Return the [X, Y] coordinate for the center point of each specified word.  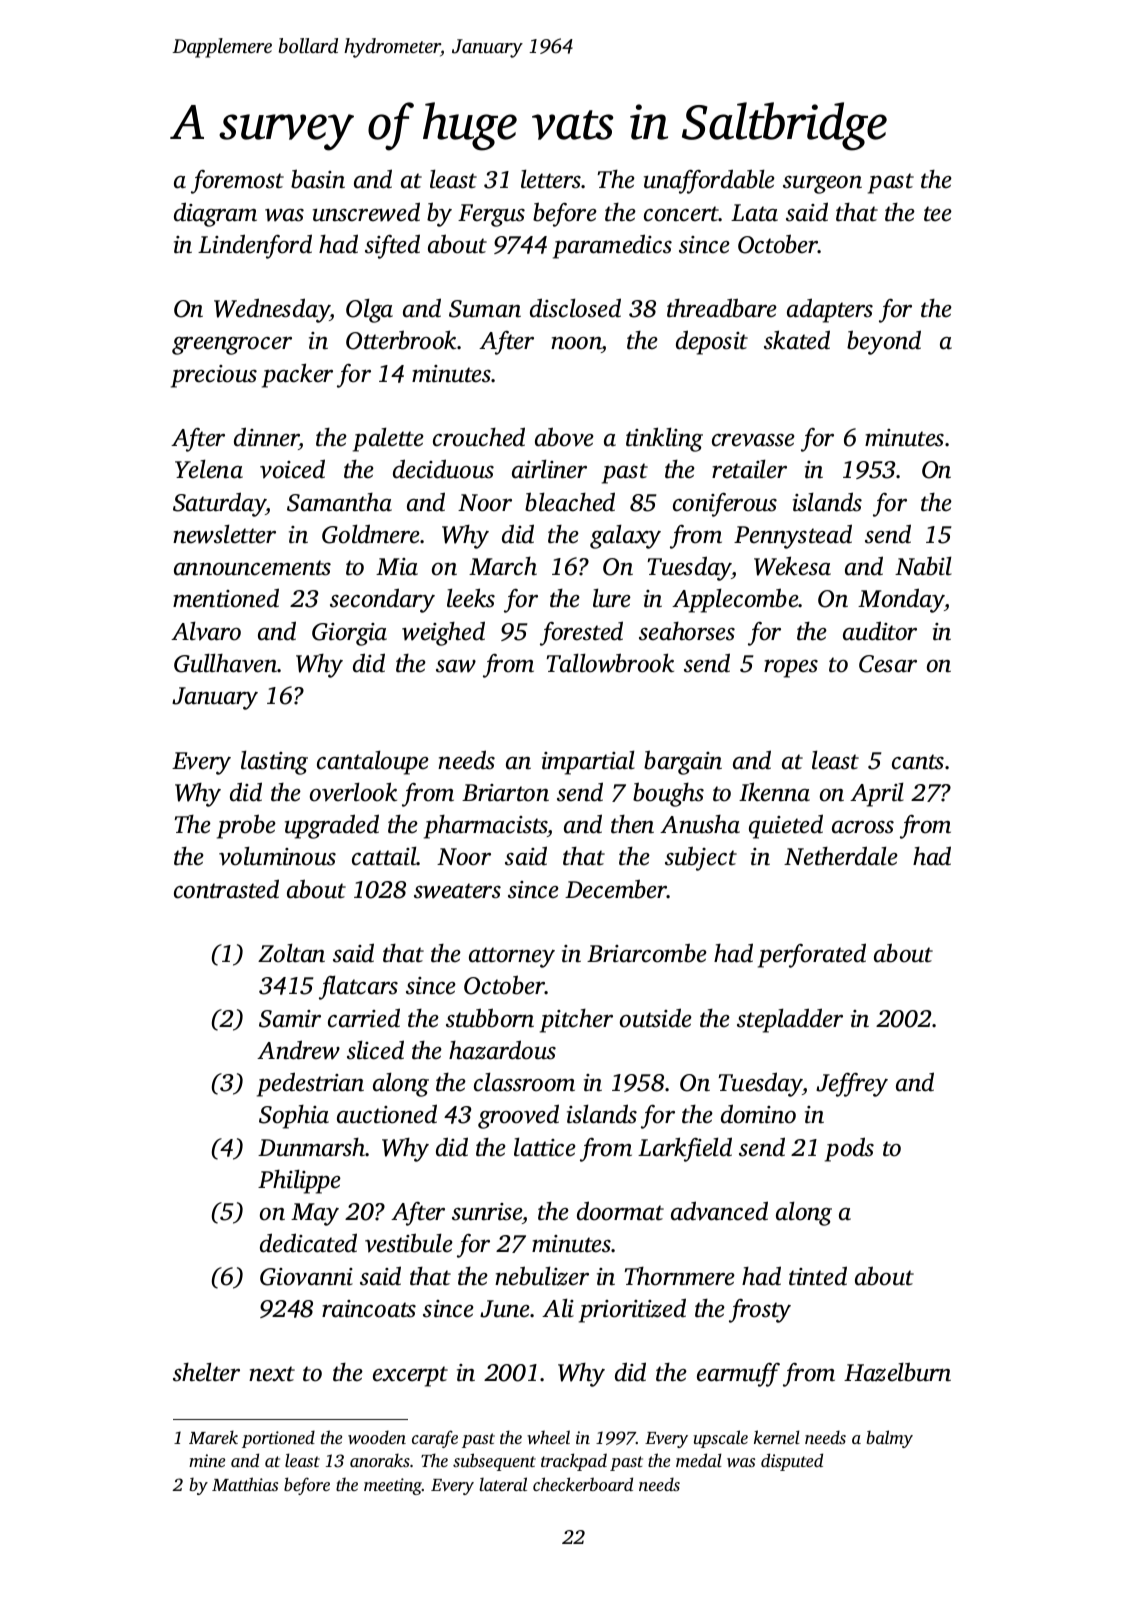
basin [318, 179]
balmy [889, 1439]
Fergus [491, 215]
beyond [884, 342]
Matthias [245, 1484]
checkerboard [583, 1484]
